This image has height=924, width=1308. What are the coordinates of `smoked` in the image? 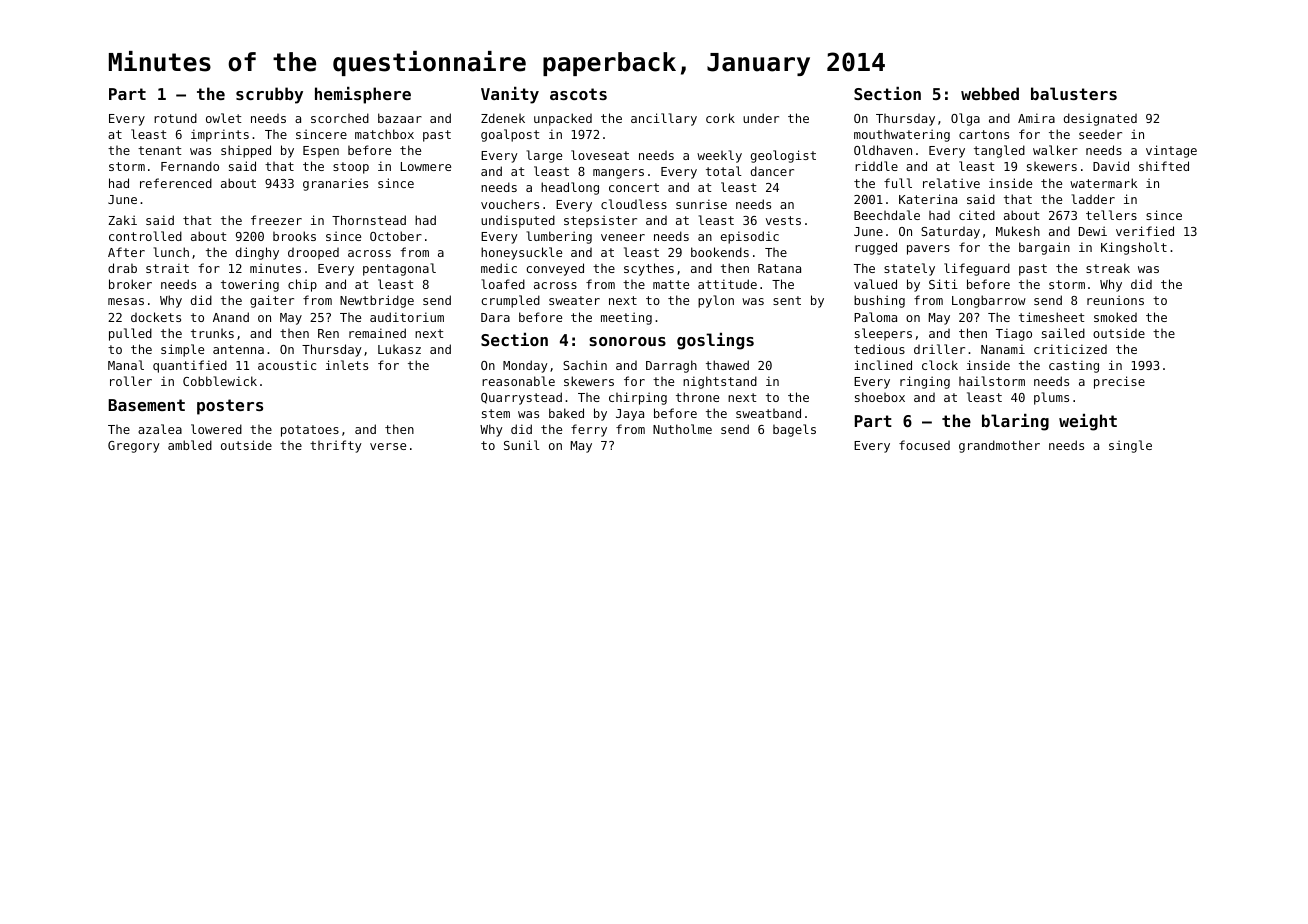 It's located at (1115, 317).
